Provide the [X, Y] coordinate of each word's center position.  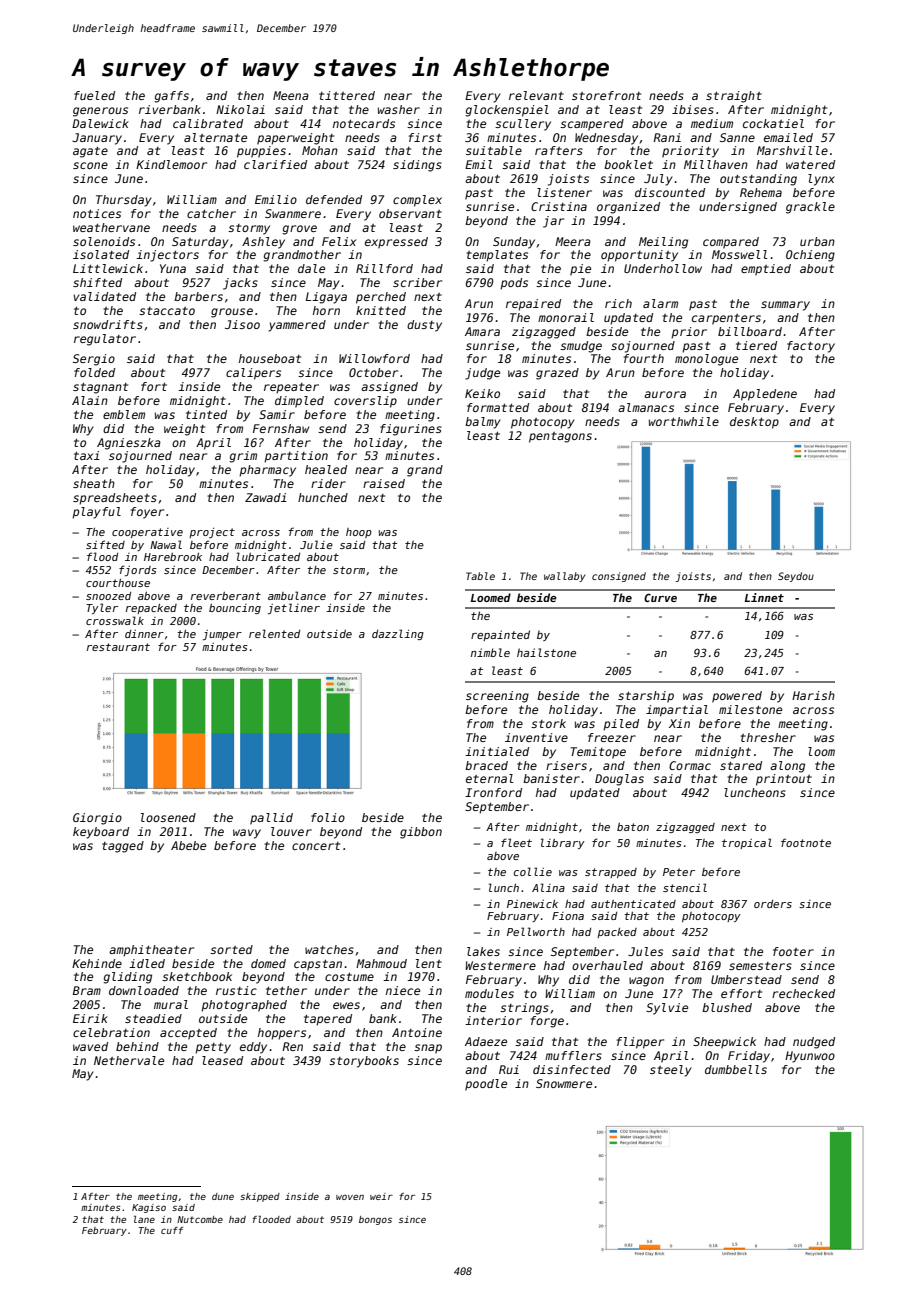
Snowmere [564, 1083]
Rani [667, 137]
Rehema [761, 192]
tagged [123, 847]
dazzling [398, 634]
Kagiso [149, 1208]
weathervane [111, 227]
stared [741, 765]
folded [94, 372]
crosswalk [115, 620]
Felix [339, 241]
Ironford [493, 792]
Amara [482, 331]
